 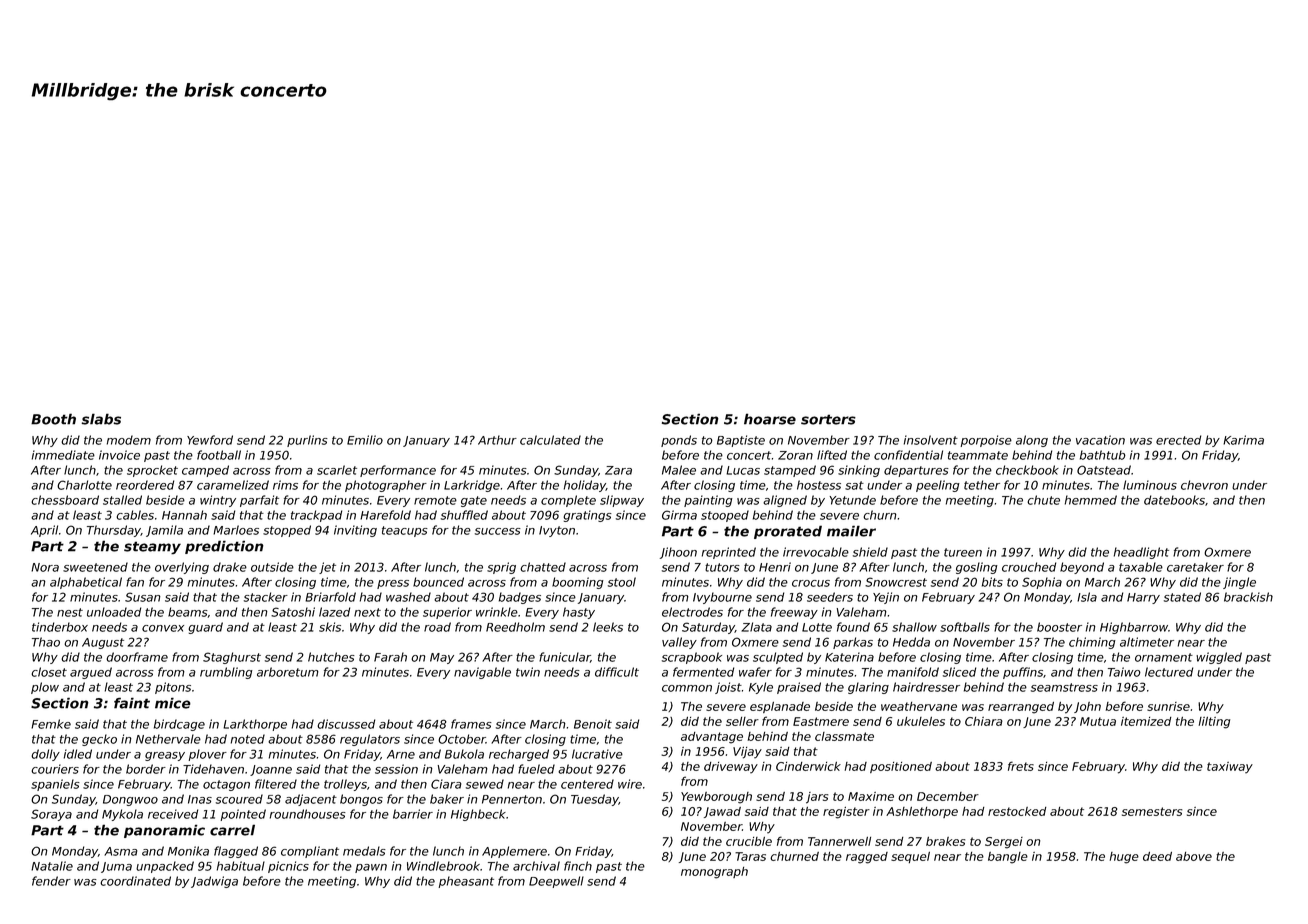 What do you see at coordinates (45, 755) in the document?
I see `dolly` at bounding box center [45, 755].
